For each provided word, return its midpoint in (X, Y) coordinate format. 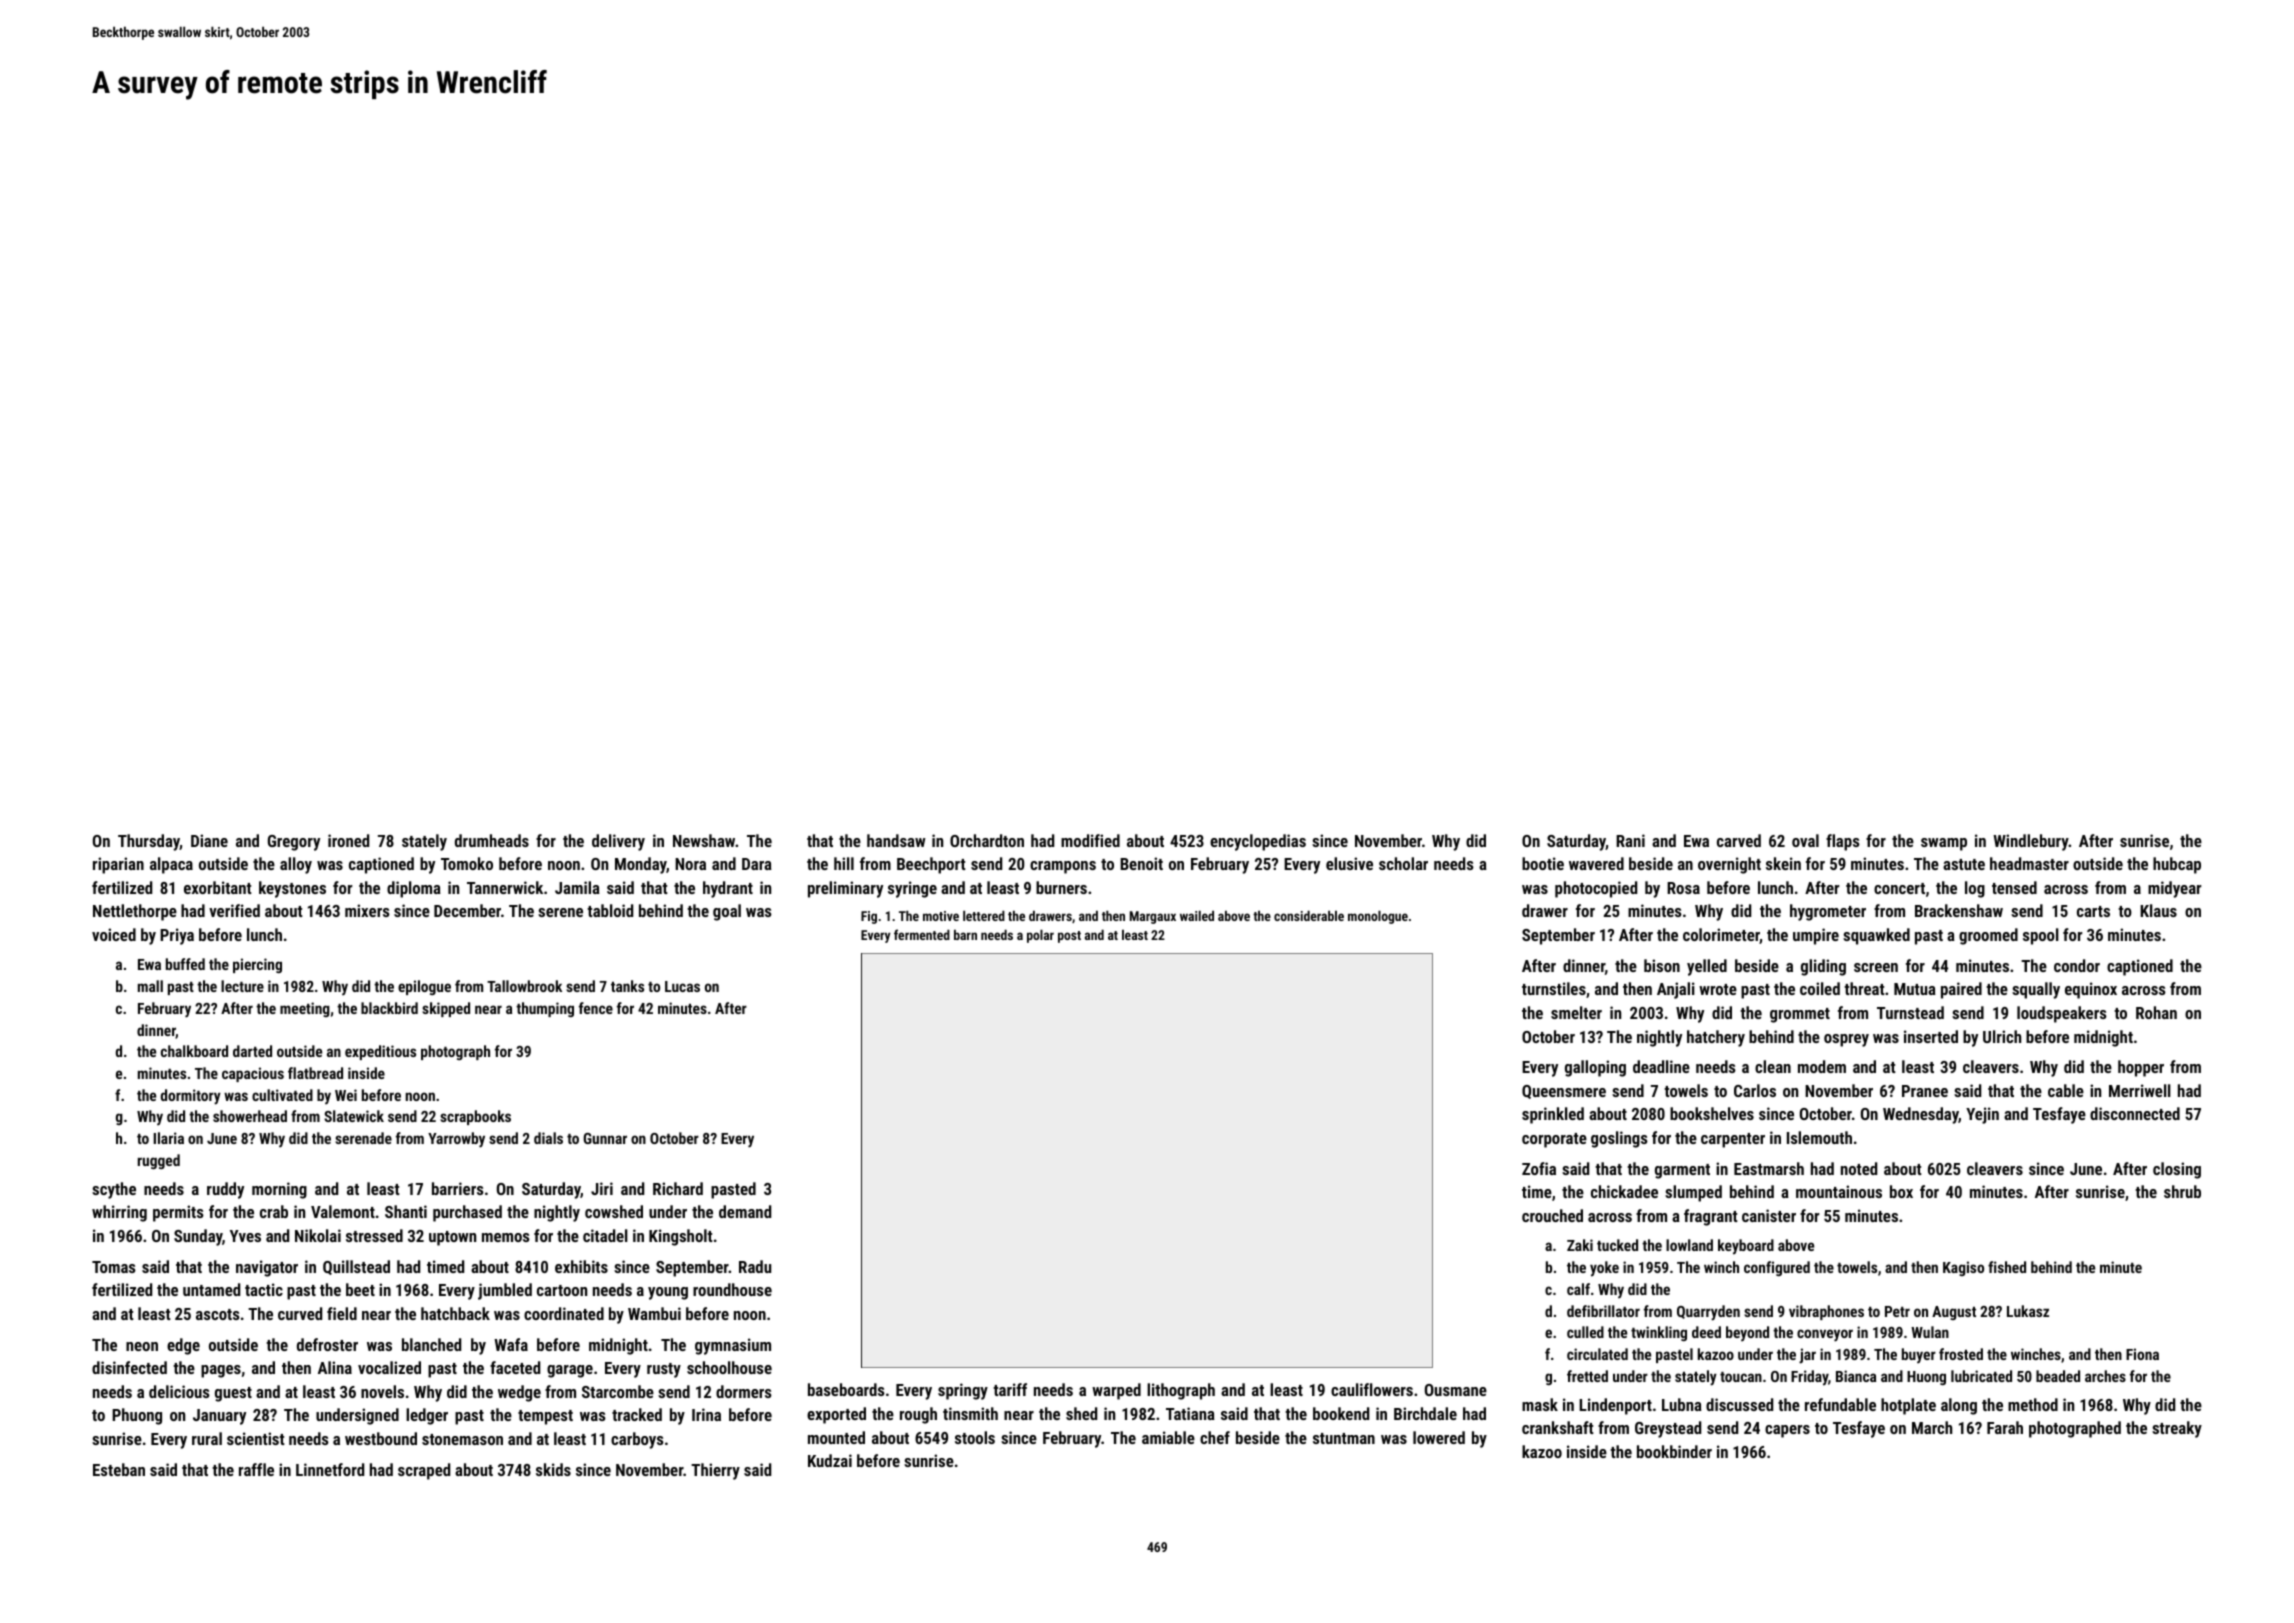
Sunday (198, 1237)
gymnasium (733, 1346)
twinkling (1659, 1333)
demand (745, 1211)
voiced (114, 934)
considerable (1309, 915)
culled (1585, 1332)
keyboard (1746, 1247)
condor (2077, 965)
